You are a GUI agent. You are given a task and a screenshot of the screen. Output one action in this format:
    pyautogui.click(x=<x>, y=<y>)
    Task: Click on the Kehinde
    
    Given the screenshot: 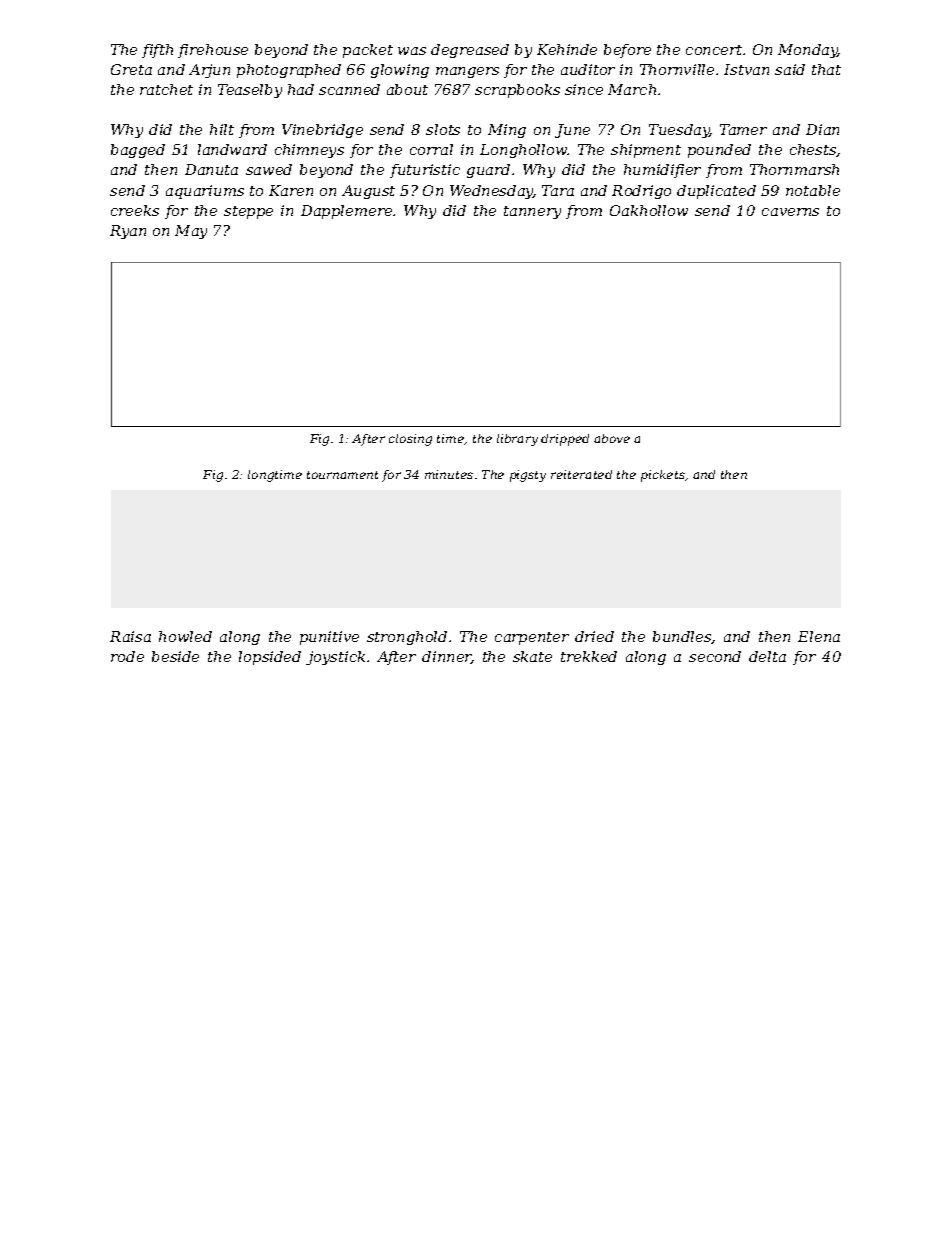 What is the action you would take?
    pyautogui.click(x=567, y=49)
